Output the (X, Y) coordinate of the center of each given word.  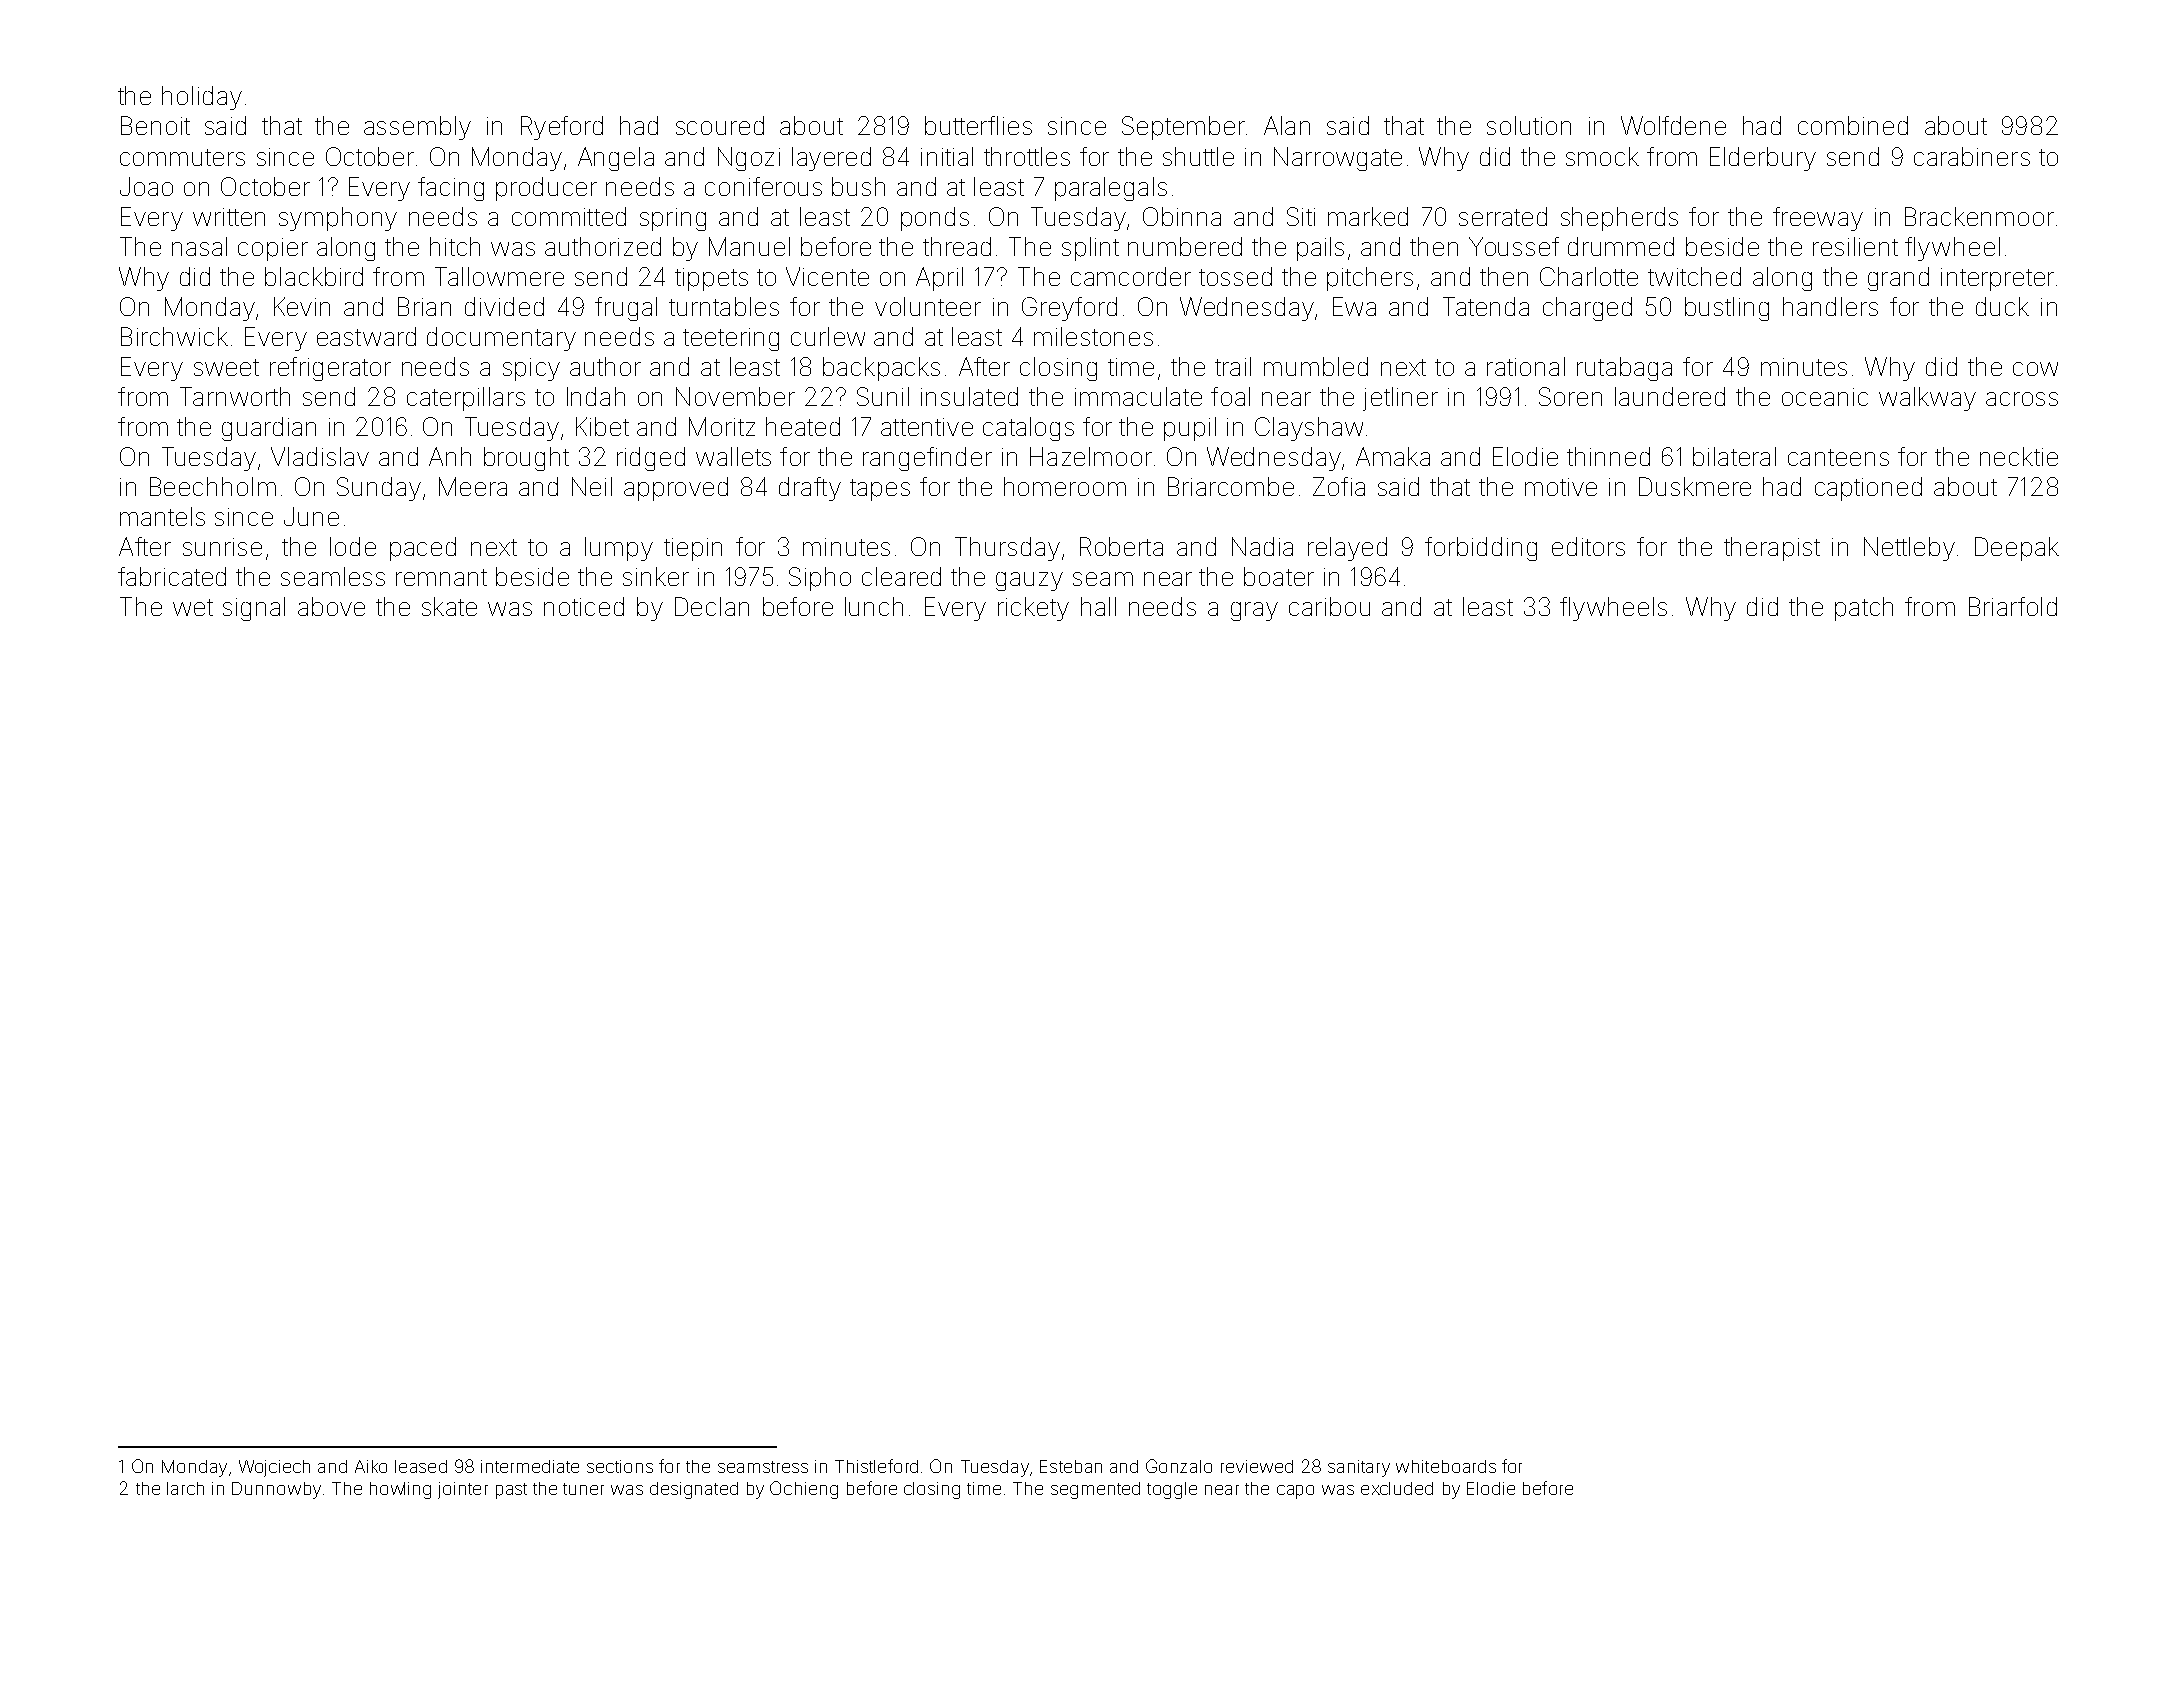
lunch (874, 606)
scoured (720, 125)
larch (185, 1488)
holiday (202, 98)
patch (1864, 609)
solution (1529, 125)
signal (254, 609)
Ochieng (804, 1490)
